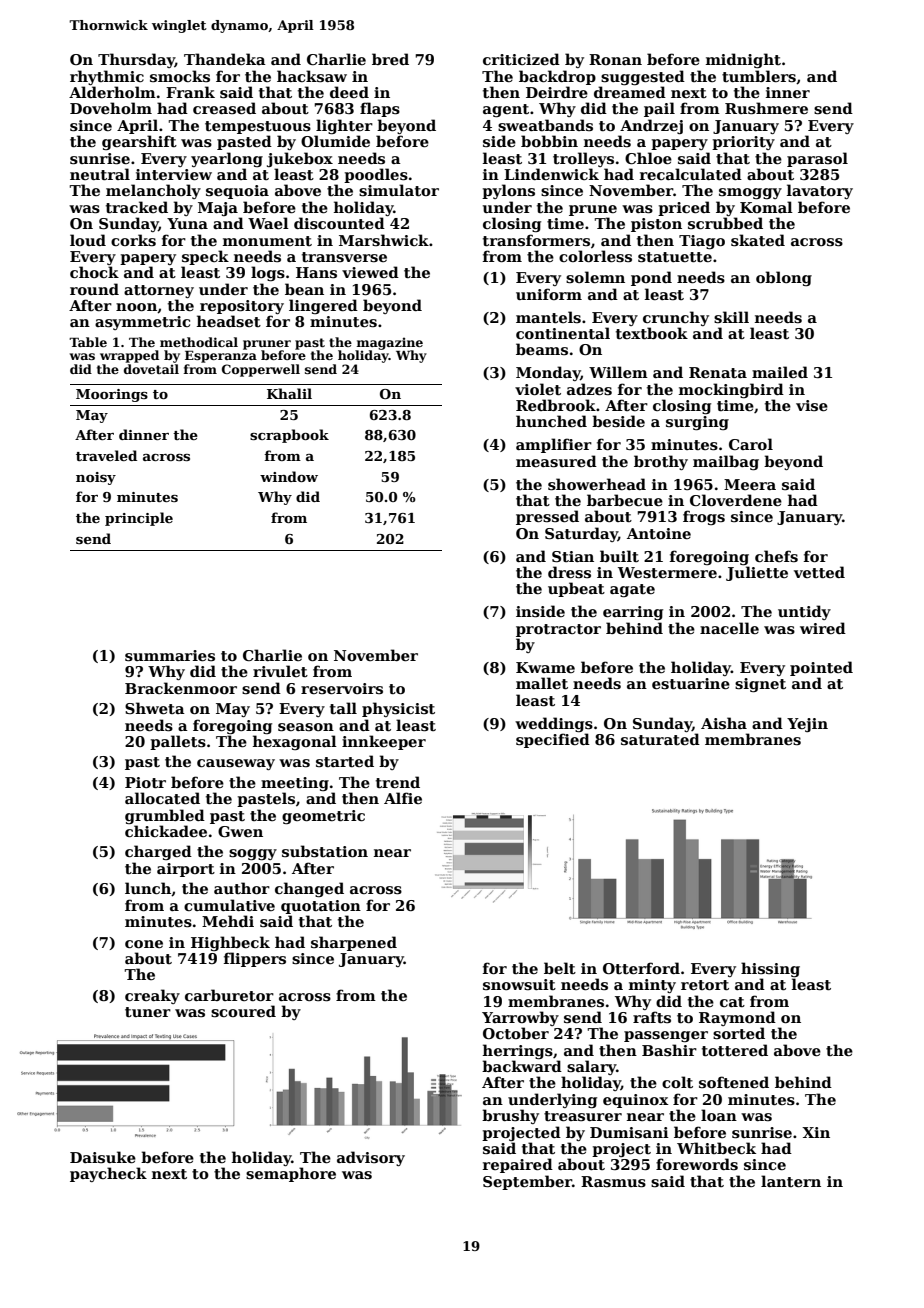  Describe the element at coordinates (816, 1132) in the image. I see `Xin` at that location.
